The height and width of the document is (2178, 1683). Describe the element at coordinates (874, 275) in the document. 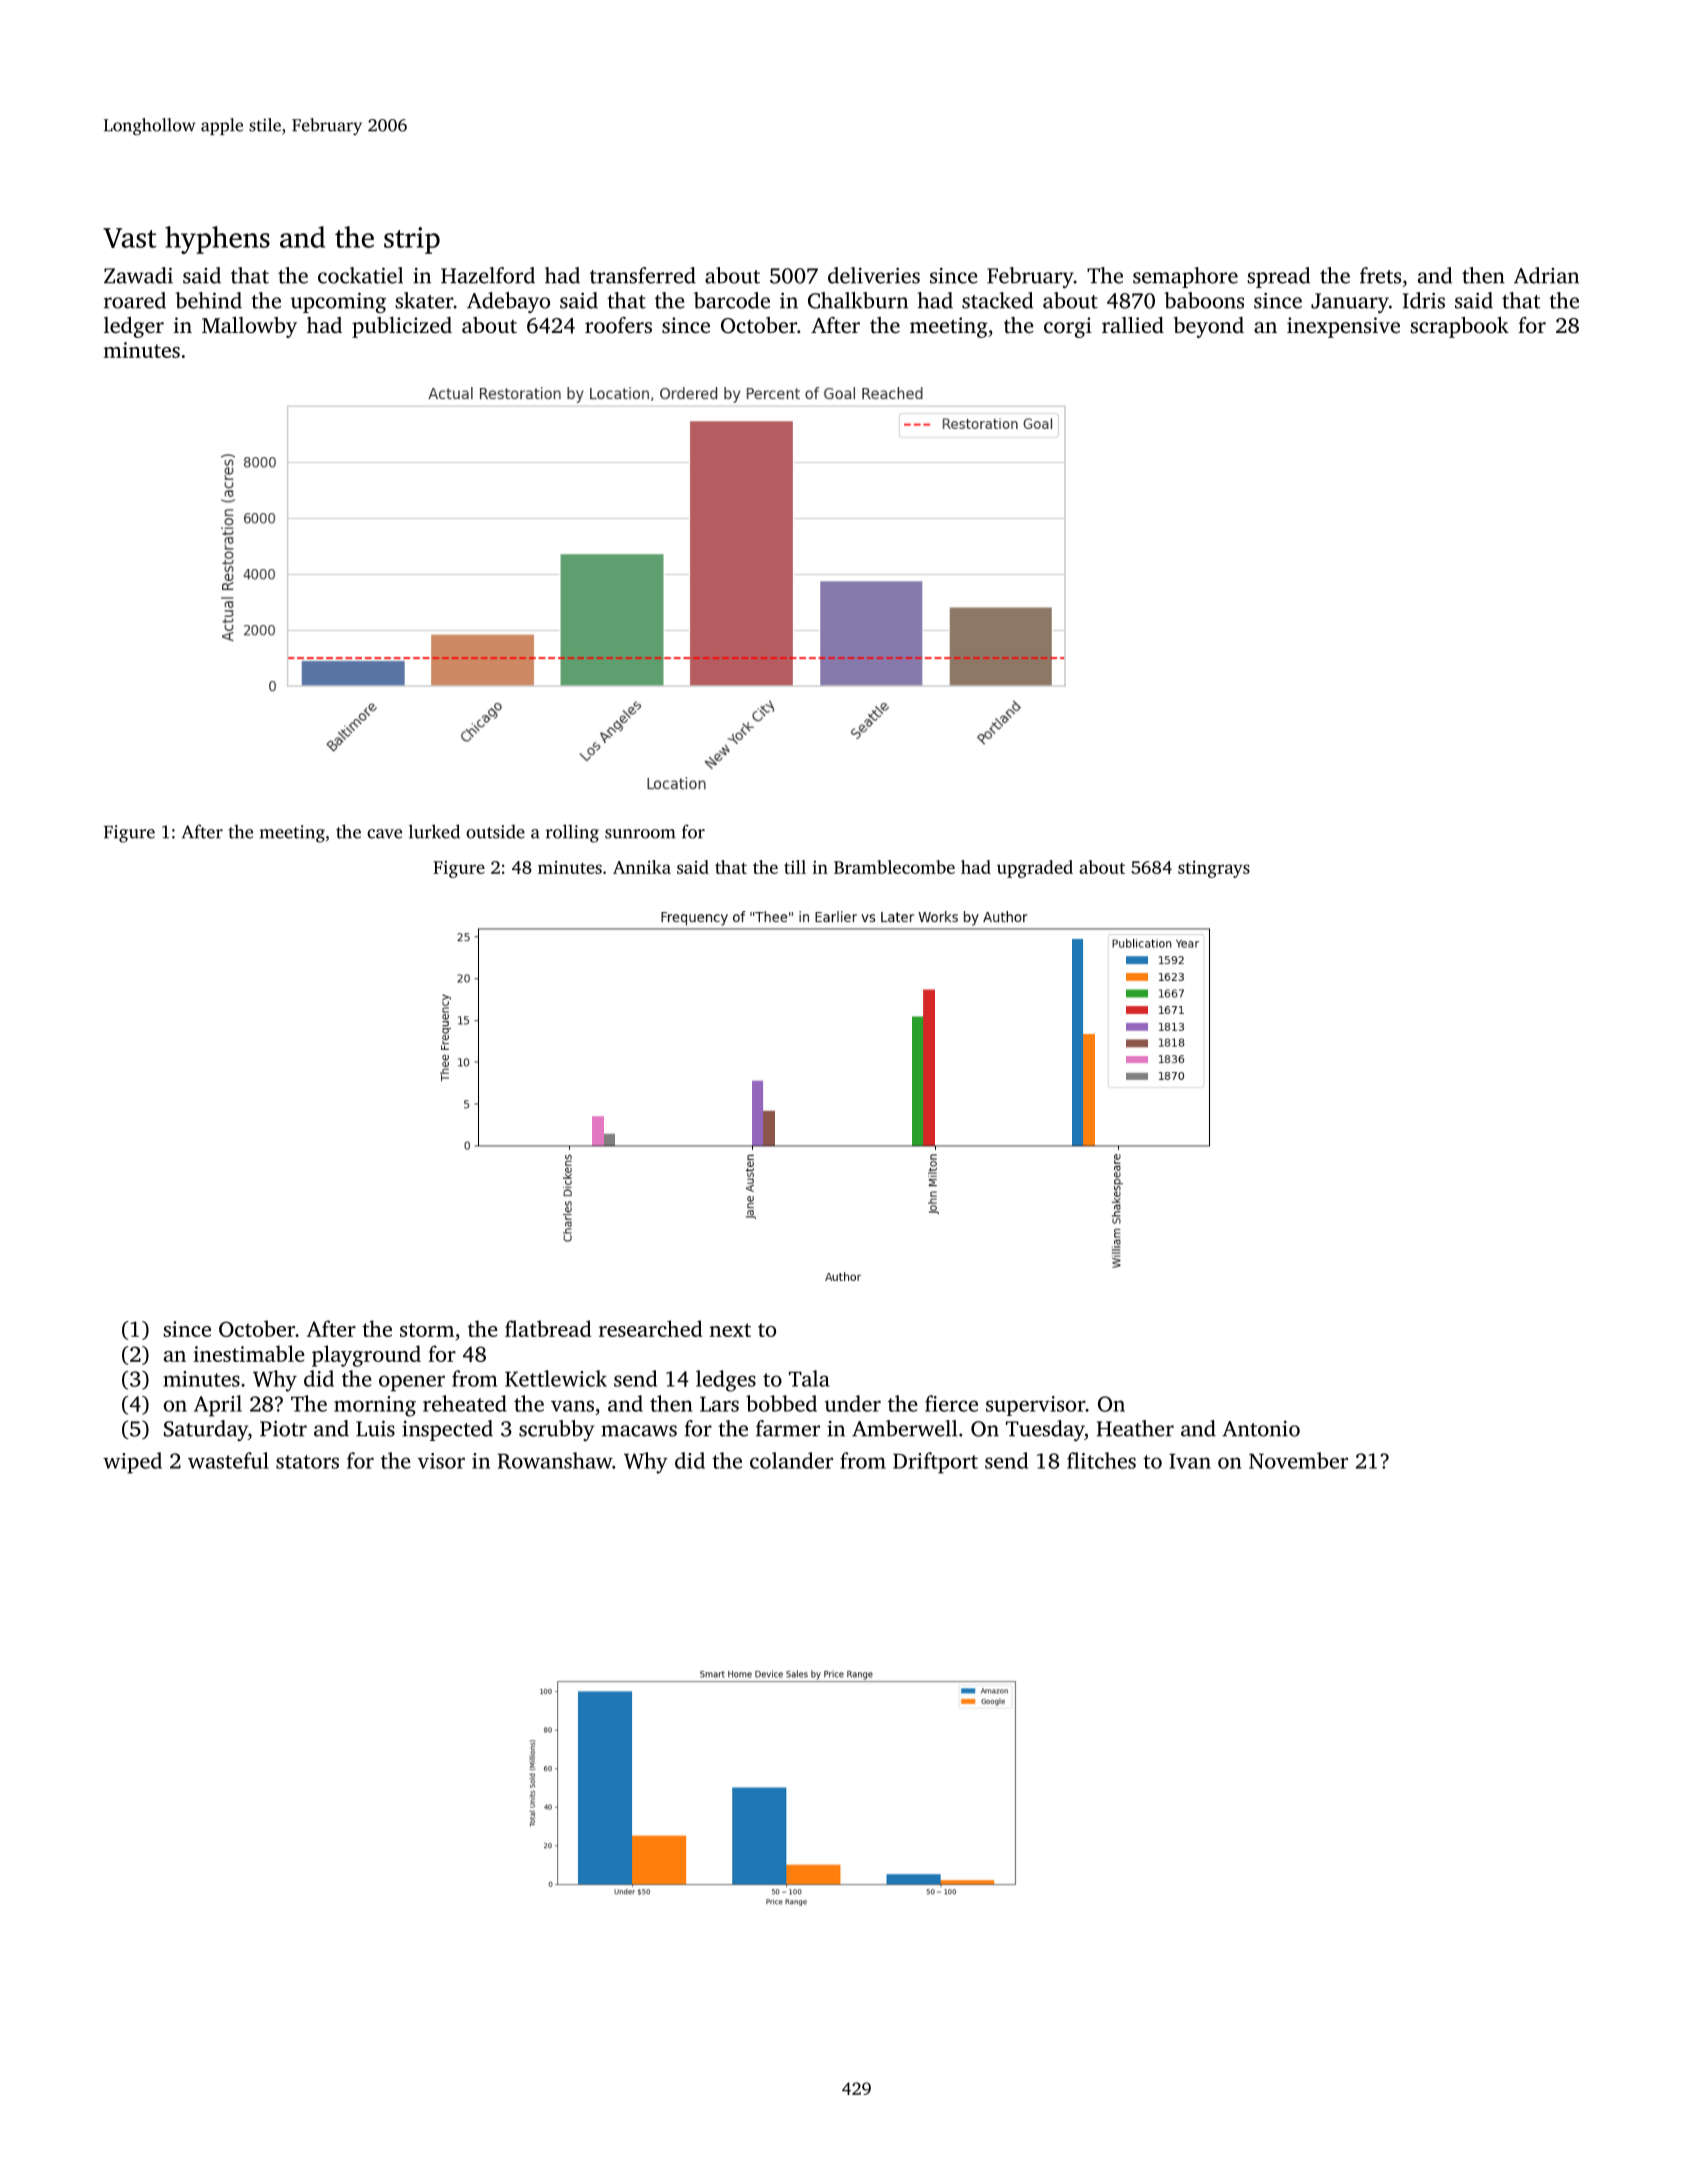

I see `deliveries` at that location.
